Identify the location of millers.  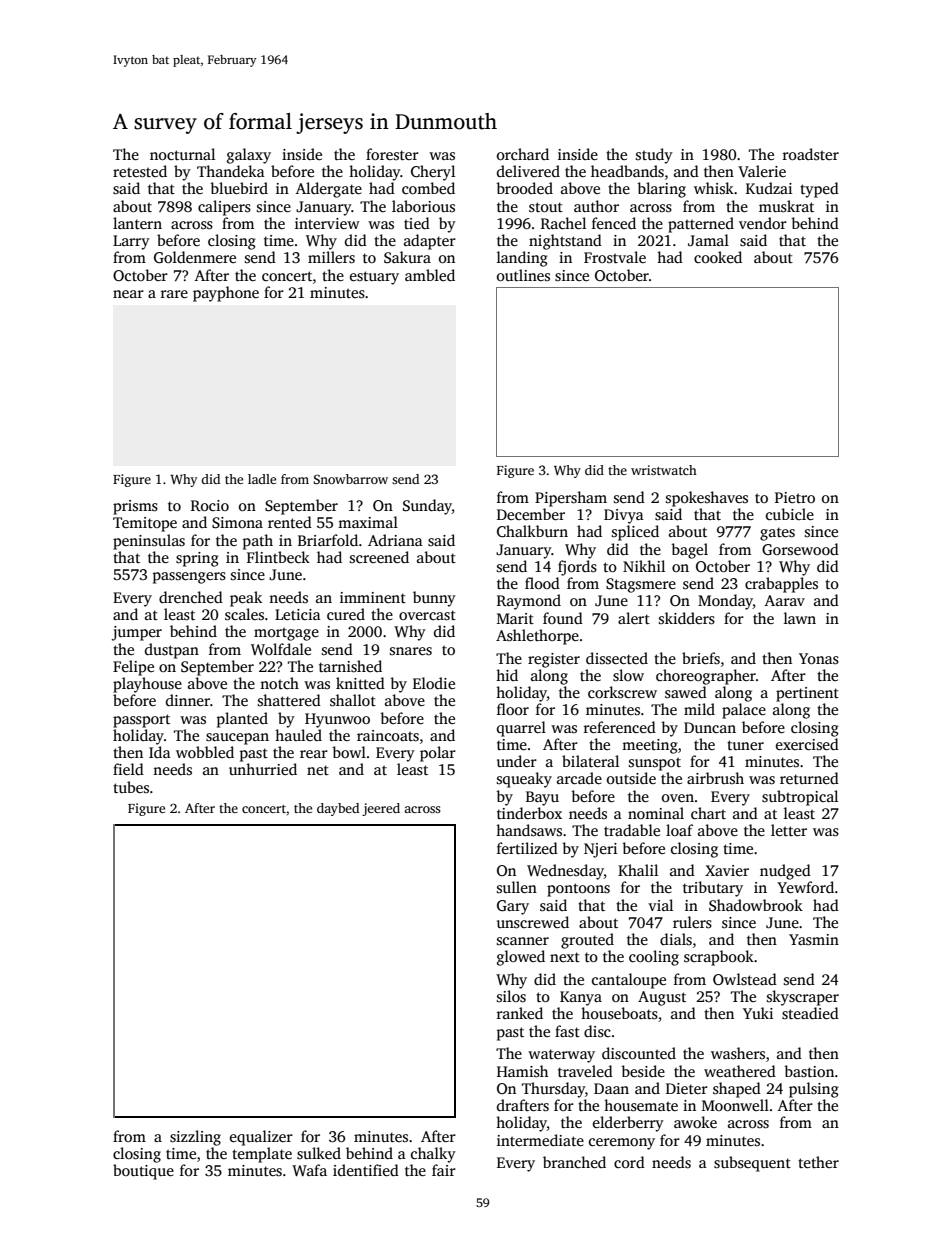
(331, 257).
